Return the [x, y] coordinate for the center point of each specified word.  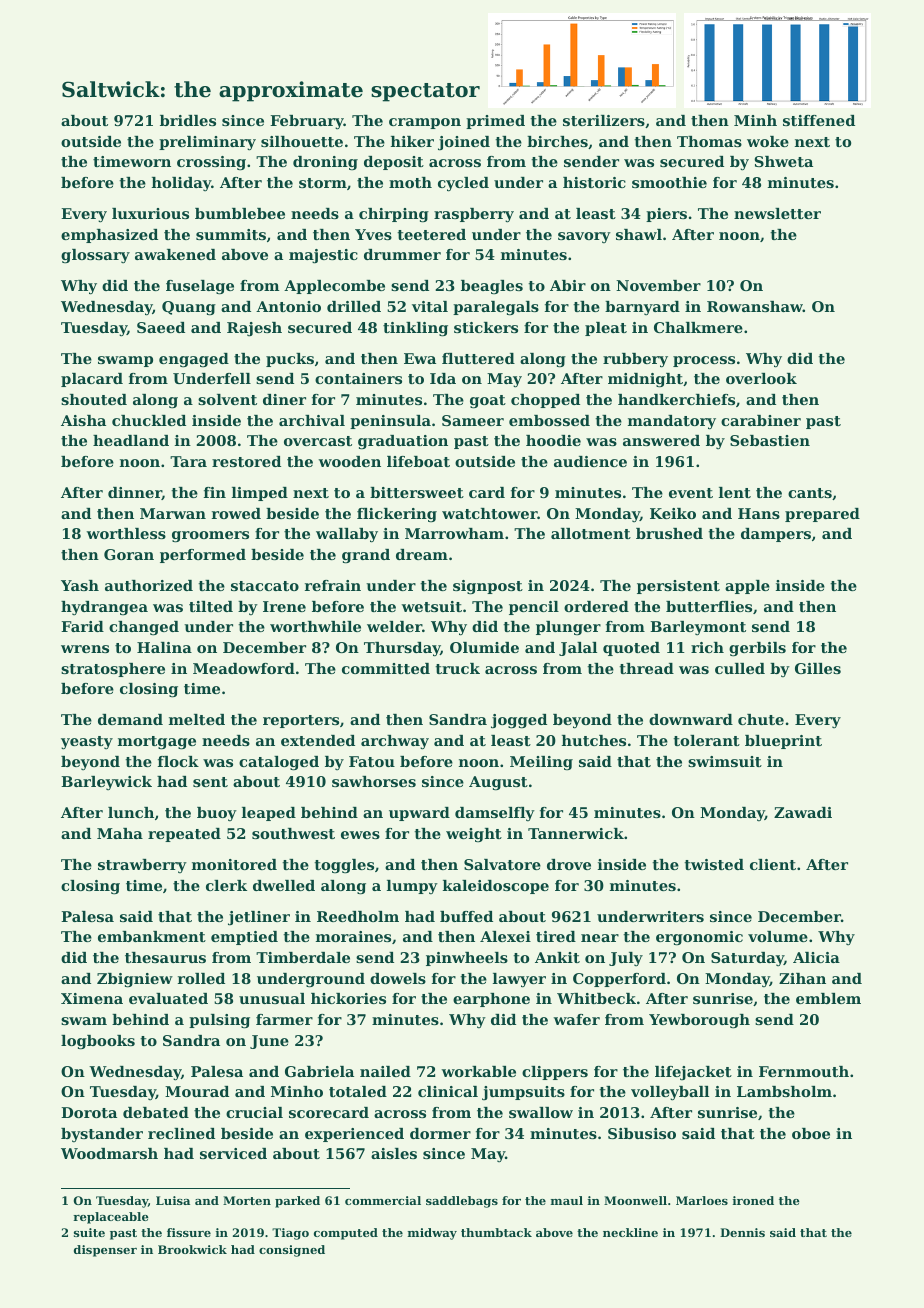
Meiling [541, 763]
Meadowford [244, 668]
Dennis [742, 1232]
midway [432, 1234]
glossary [95, 256]
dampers [776, 535]
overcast [318, 441]
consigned [292, 1251]
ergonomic [699, 938]
